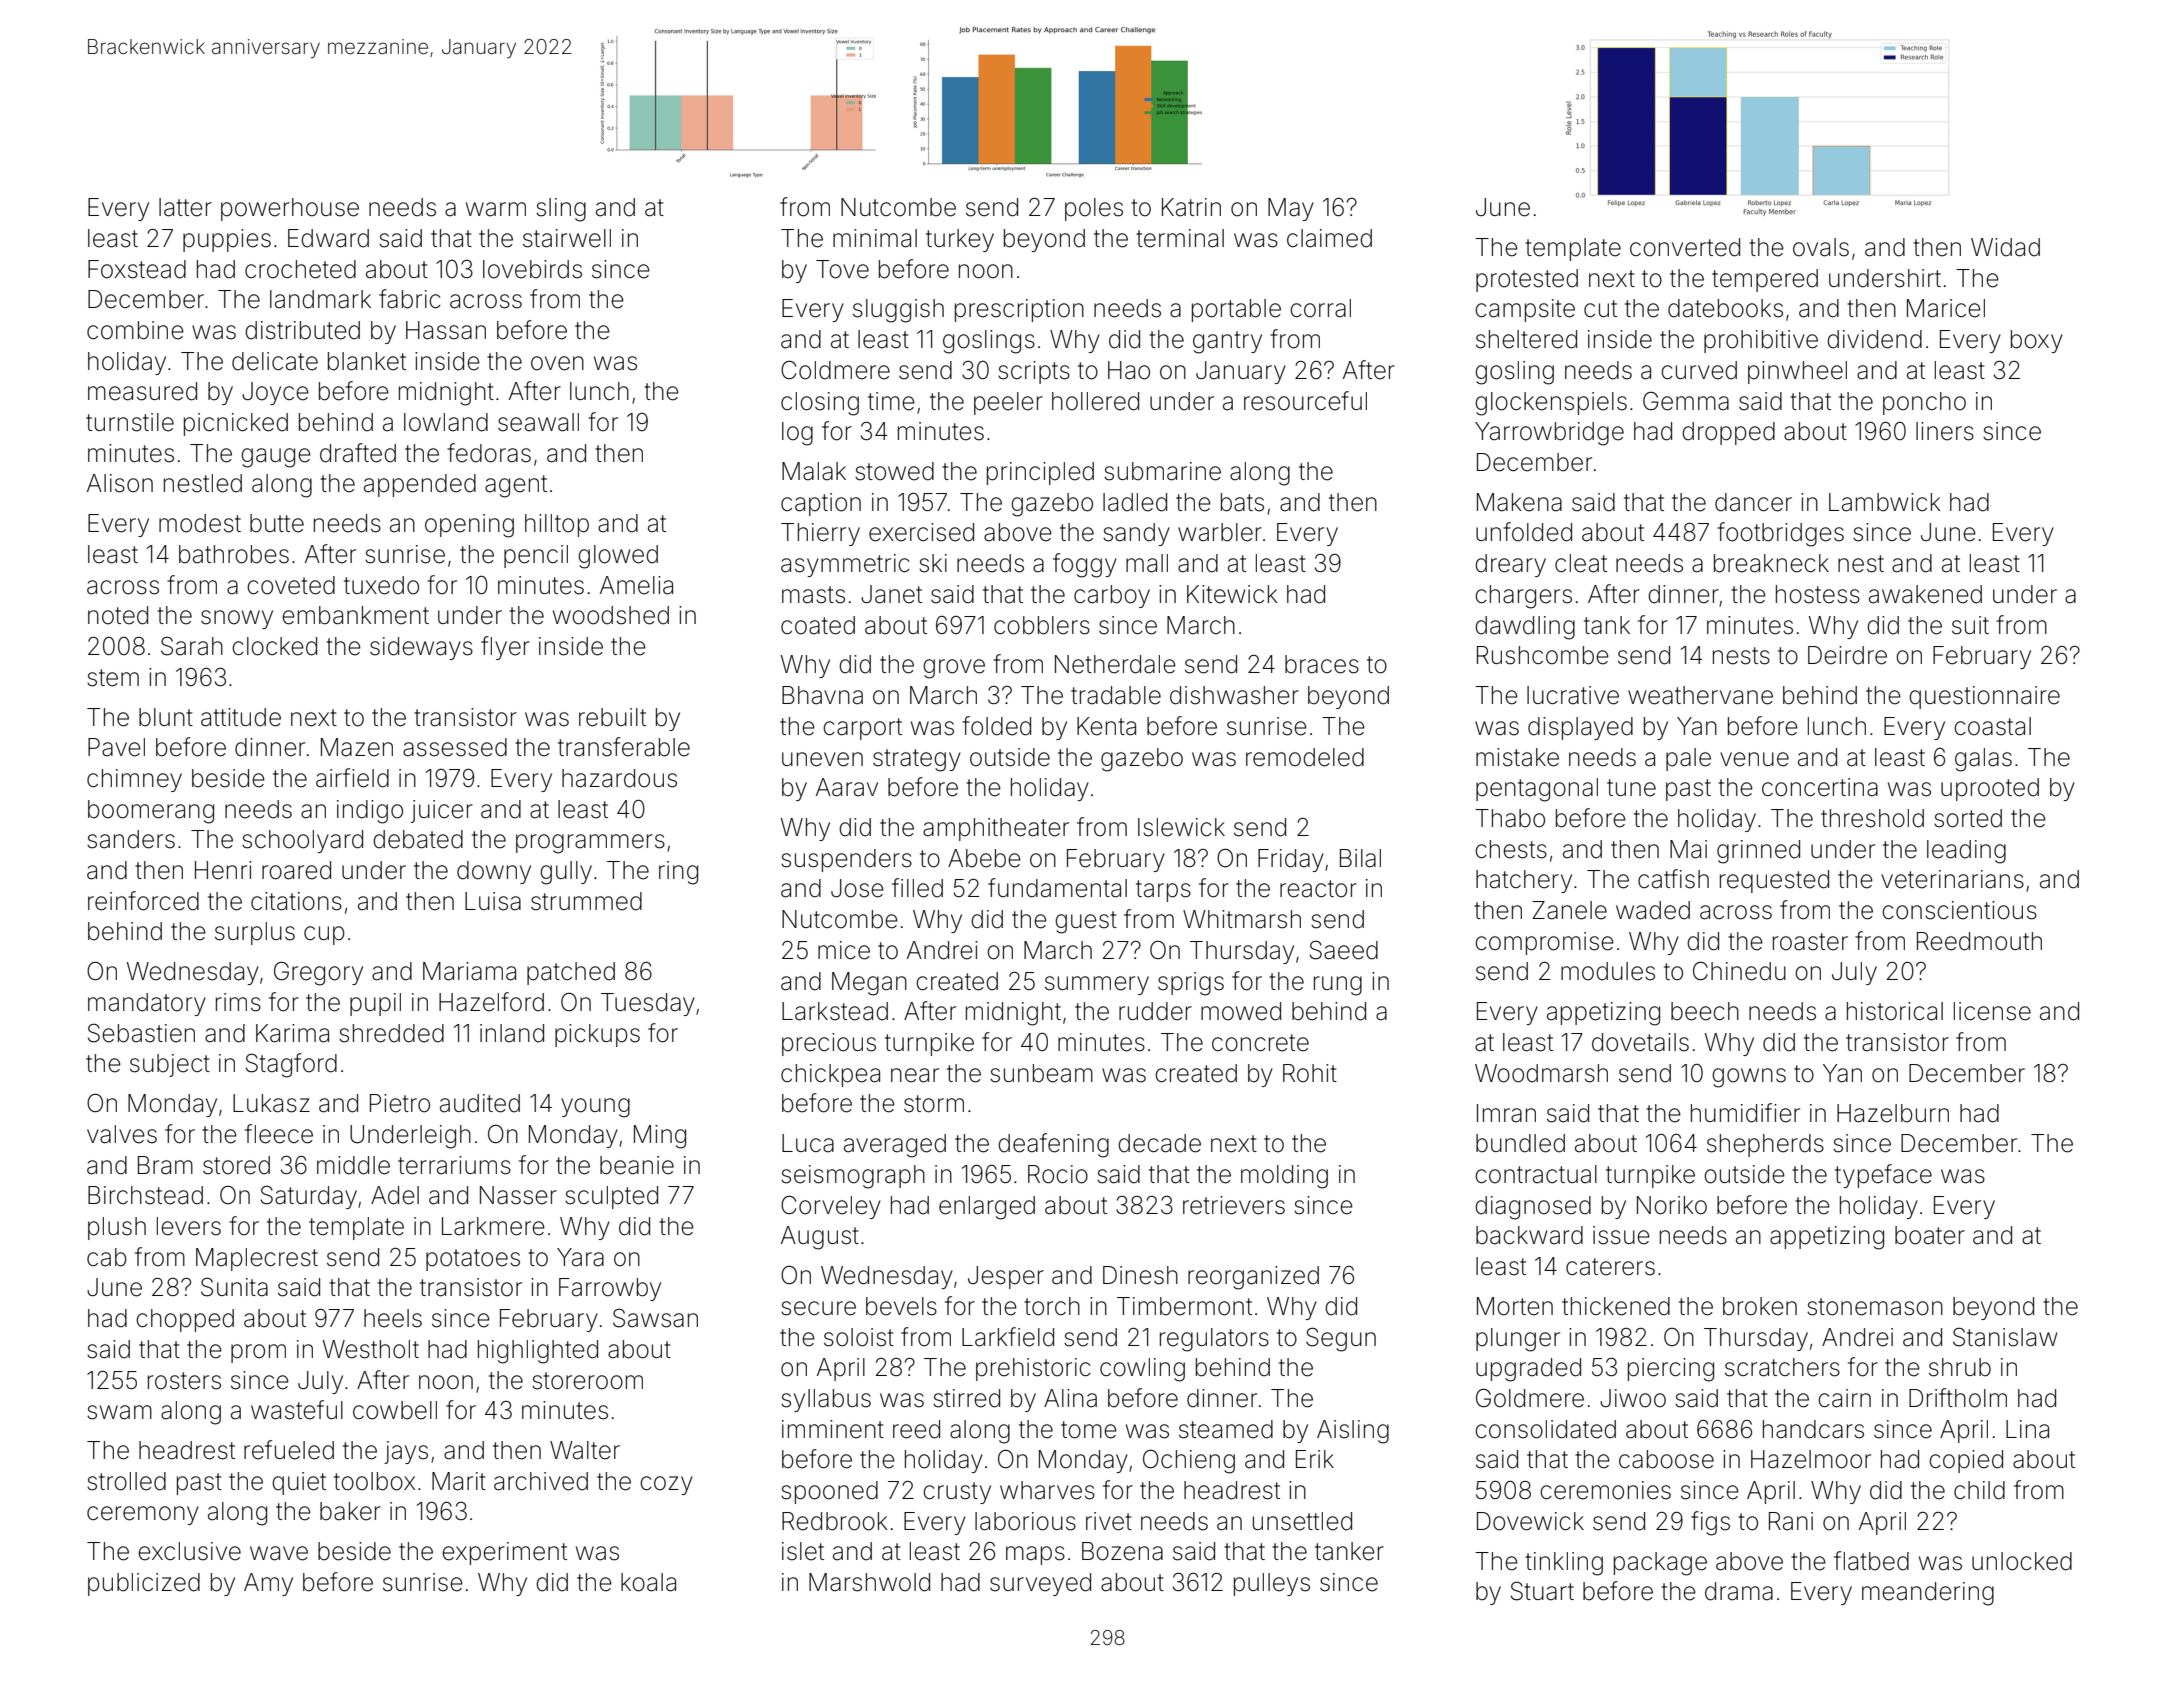 Image resolution: width=2178 pixels, height=1683 pixels. I want to click on plush, so click(117, 1228).
